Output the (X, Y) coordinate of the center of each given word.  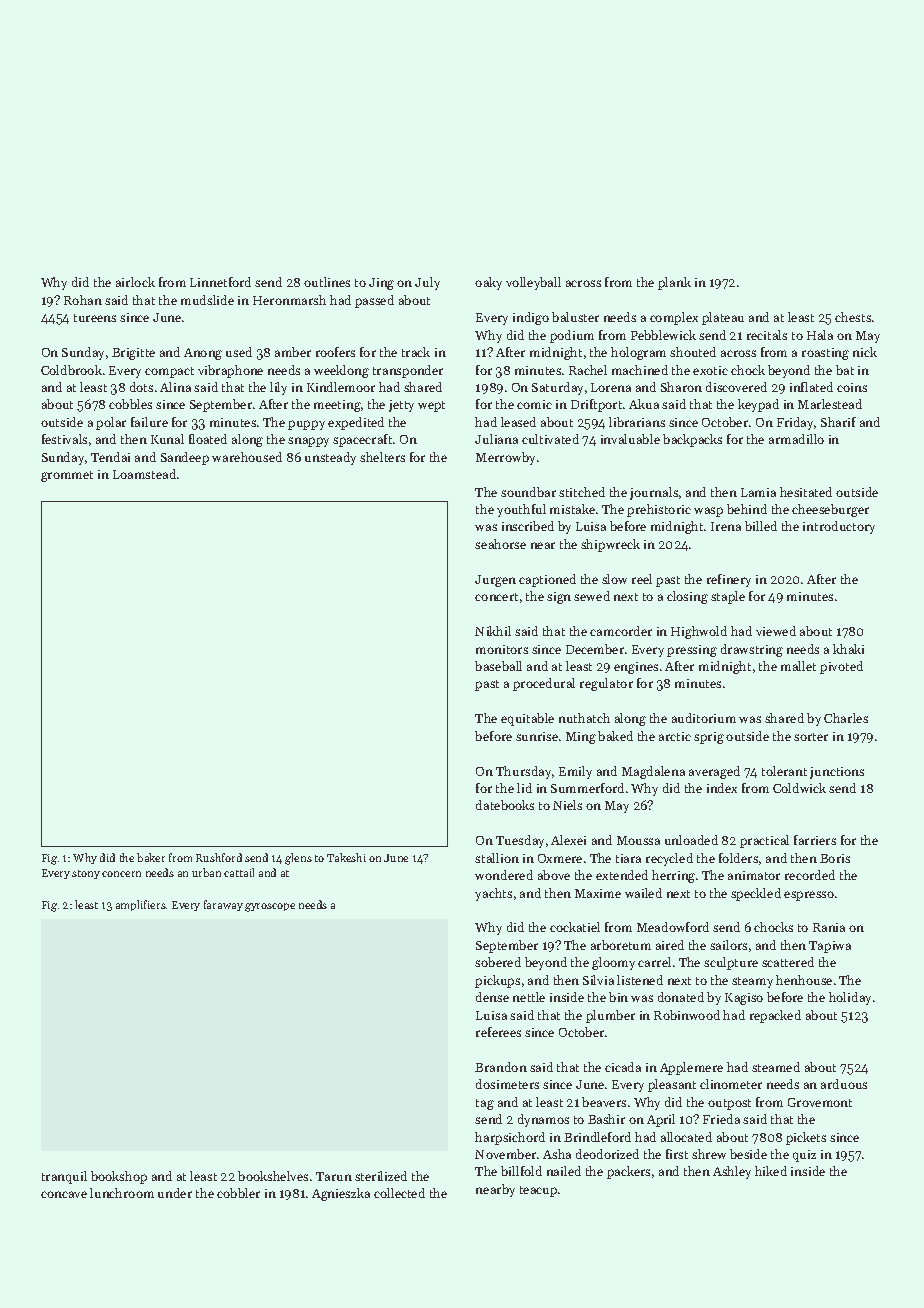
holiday (850, 998)
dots (141, 387)
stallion (497, 858)
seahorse (500, 544)
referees (498, 1032)
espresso (809, 896)
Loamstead (144, 474)
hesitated (806, 492)
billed (761, 526)
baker (151, 857)
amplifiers (141, 905)
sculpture (731, 963)
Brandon (501, 1067)
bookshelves (273, 1176)
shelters (382, 457)
